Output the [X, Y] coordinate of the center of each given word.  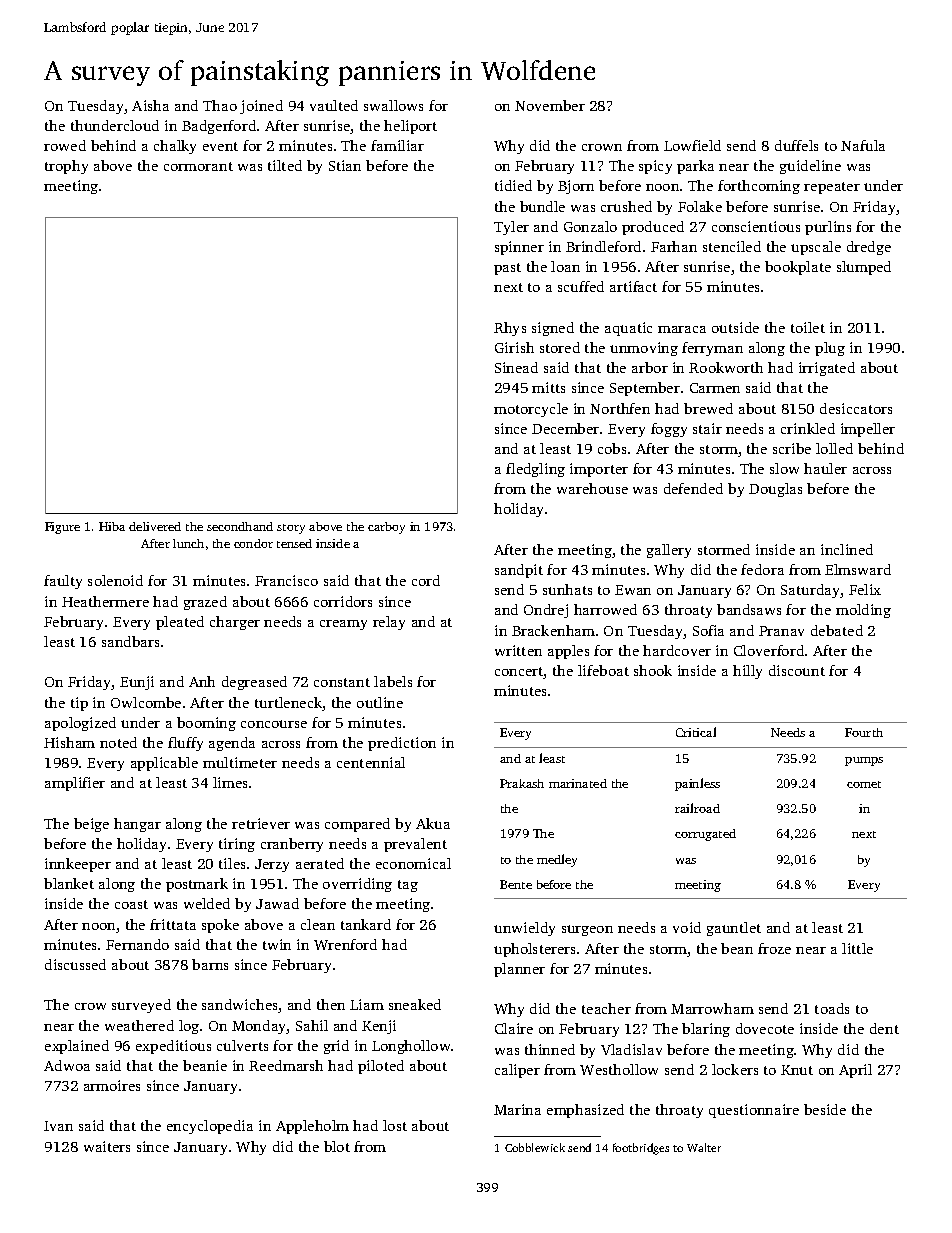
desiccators [856, 408]
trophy [66, 167]
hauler [825, 468]
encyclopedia [210, 1127]
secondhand [240, 526]
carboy [386, 528]
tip [79, 704]
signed [553, 329]
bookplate [798, 268]
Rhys [510, 329]
